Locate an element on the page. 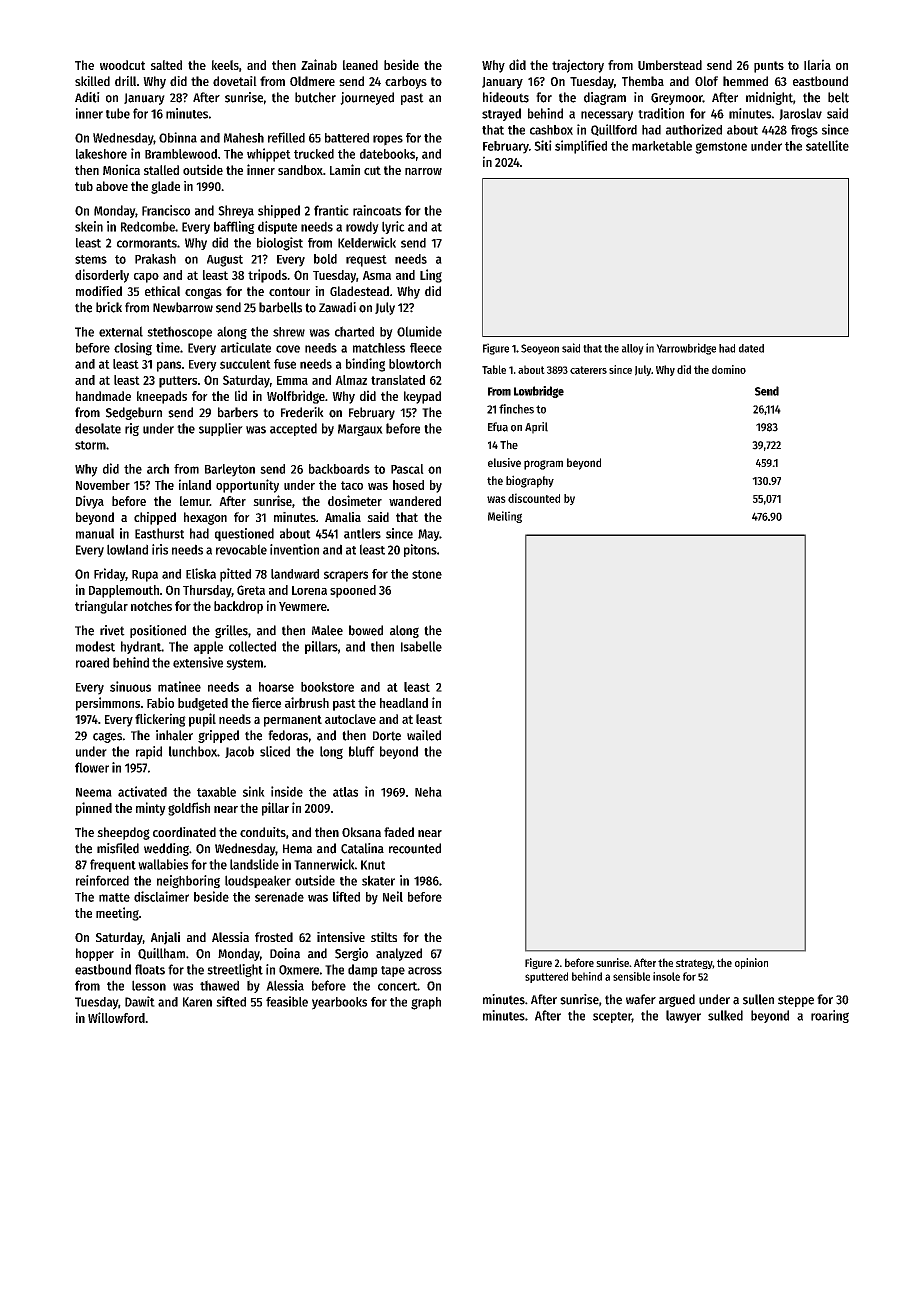 The image size is (924, 1308). Obinna is located at coordinates (178, 137).
